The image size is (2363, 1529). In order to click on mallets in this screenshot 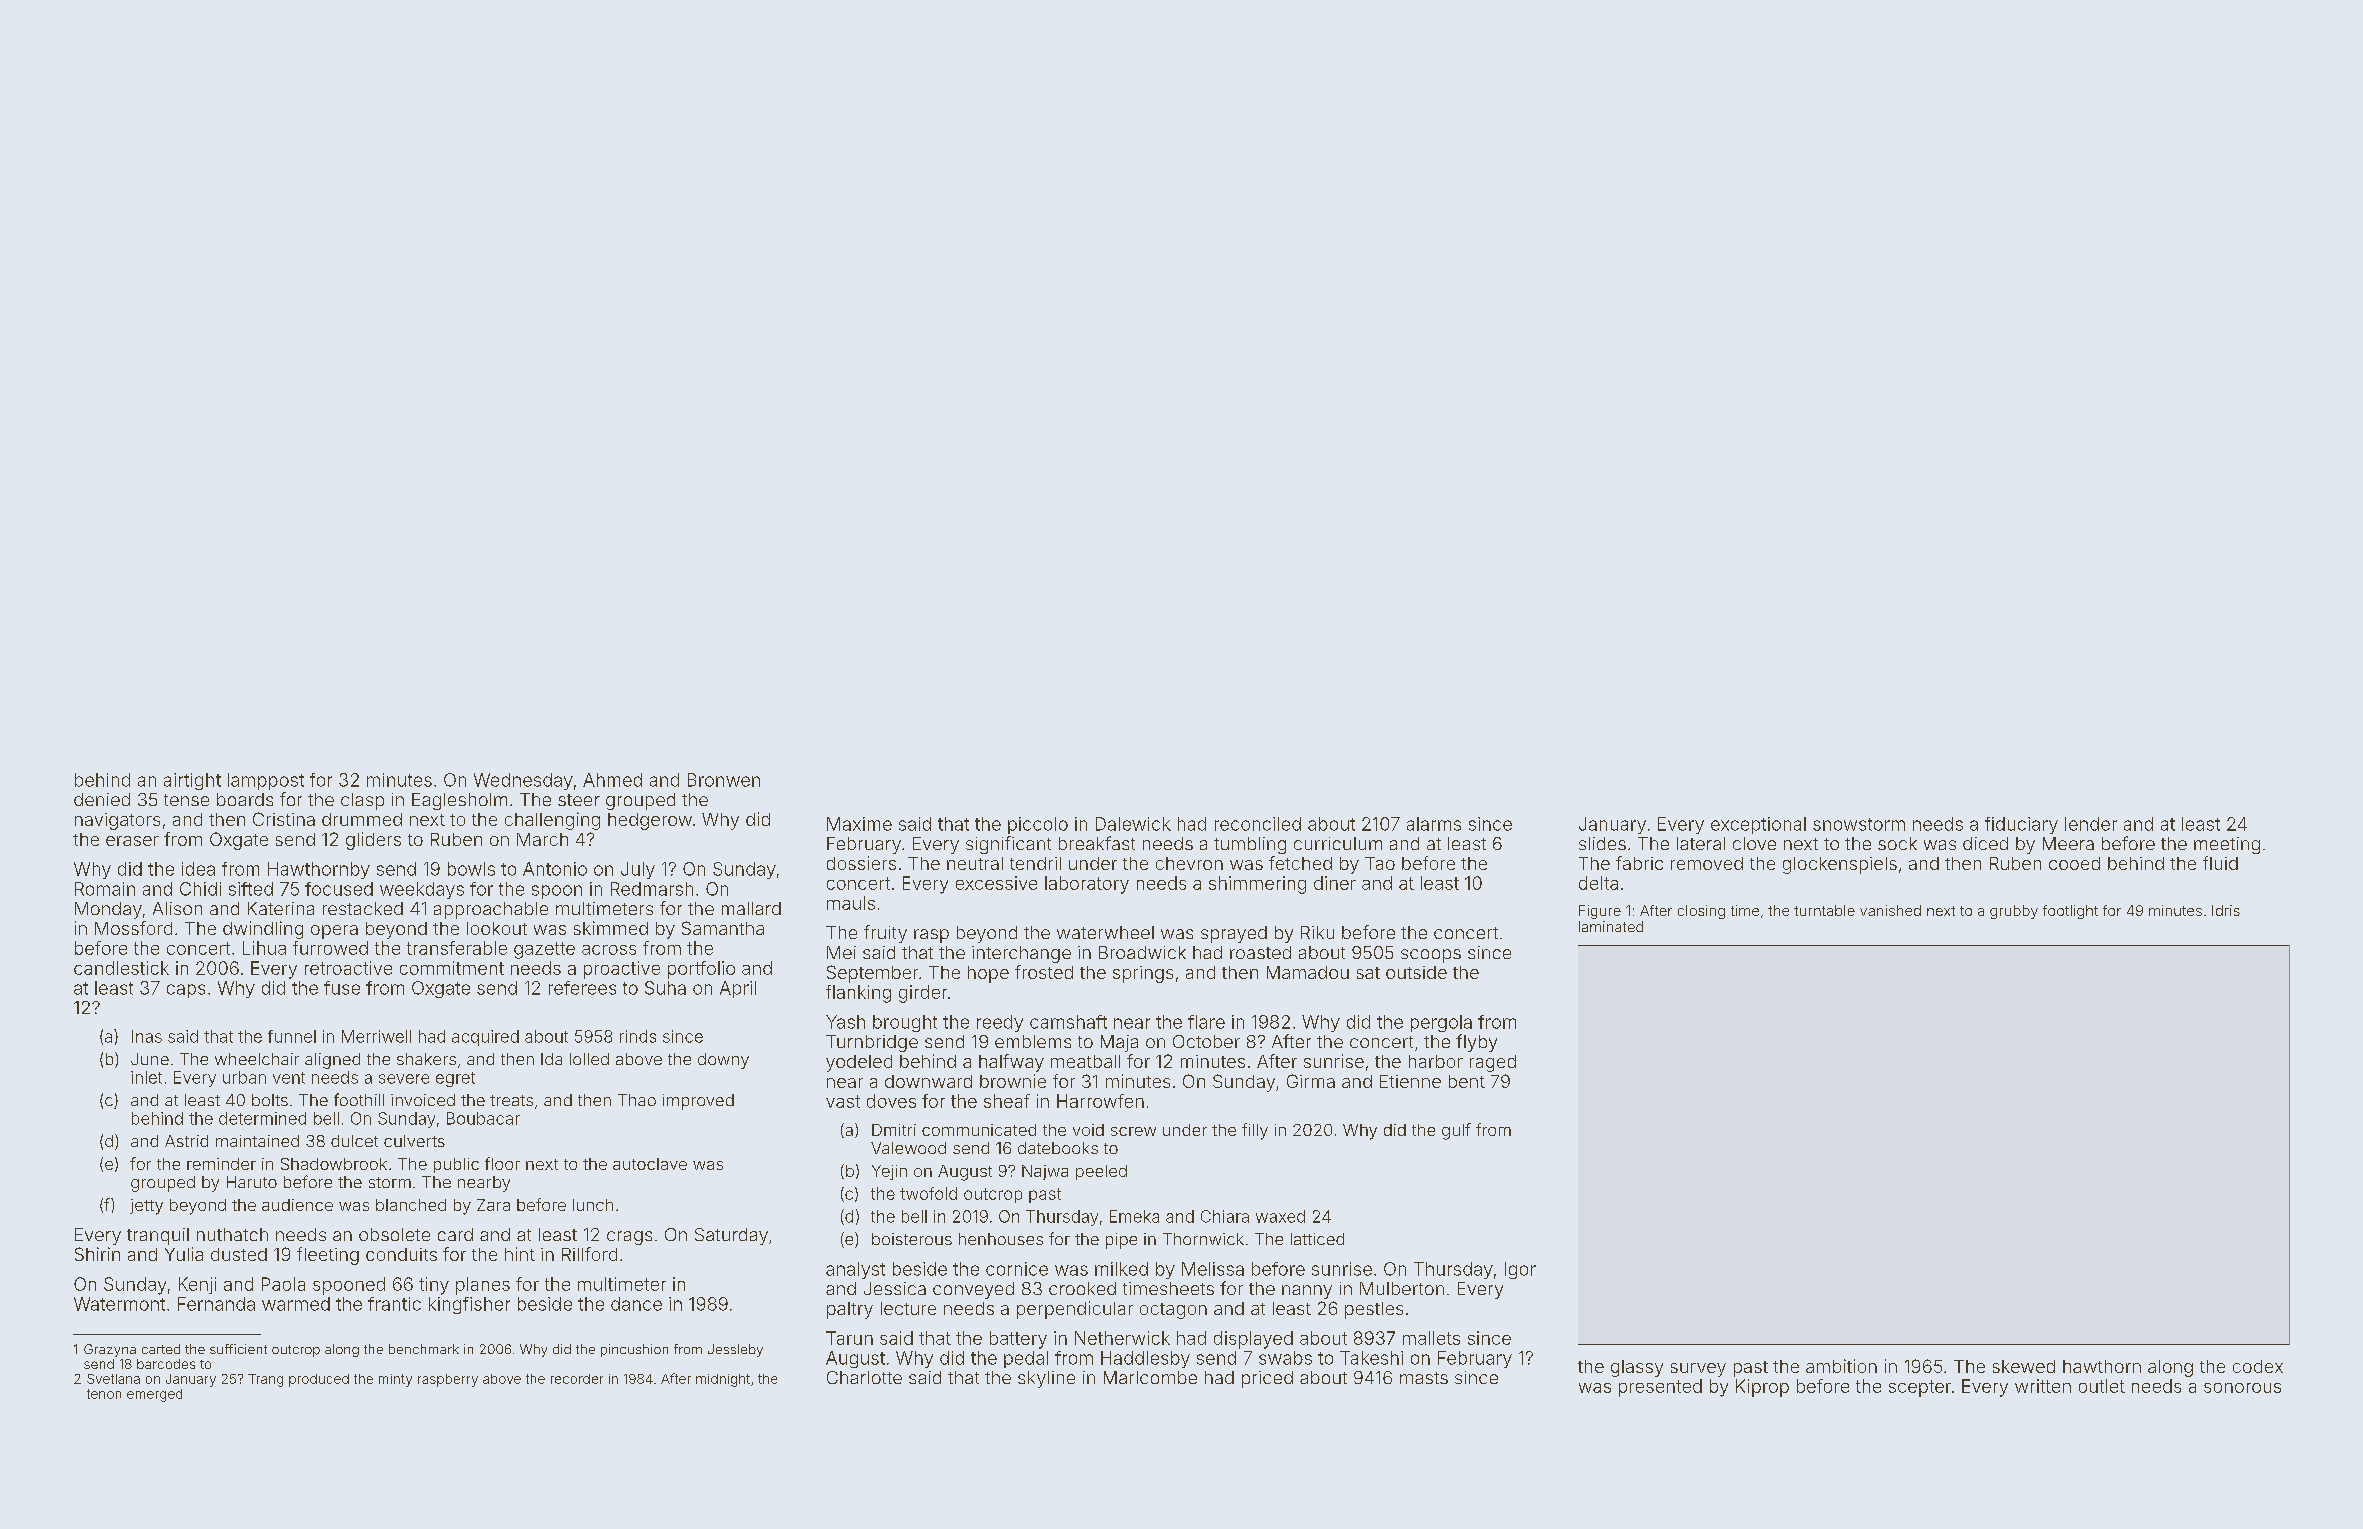, I will do `click(1431, 1338)`.
